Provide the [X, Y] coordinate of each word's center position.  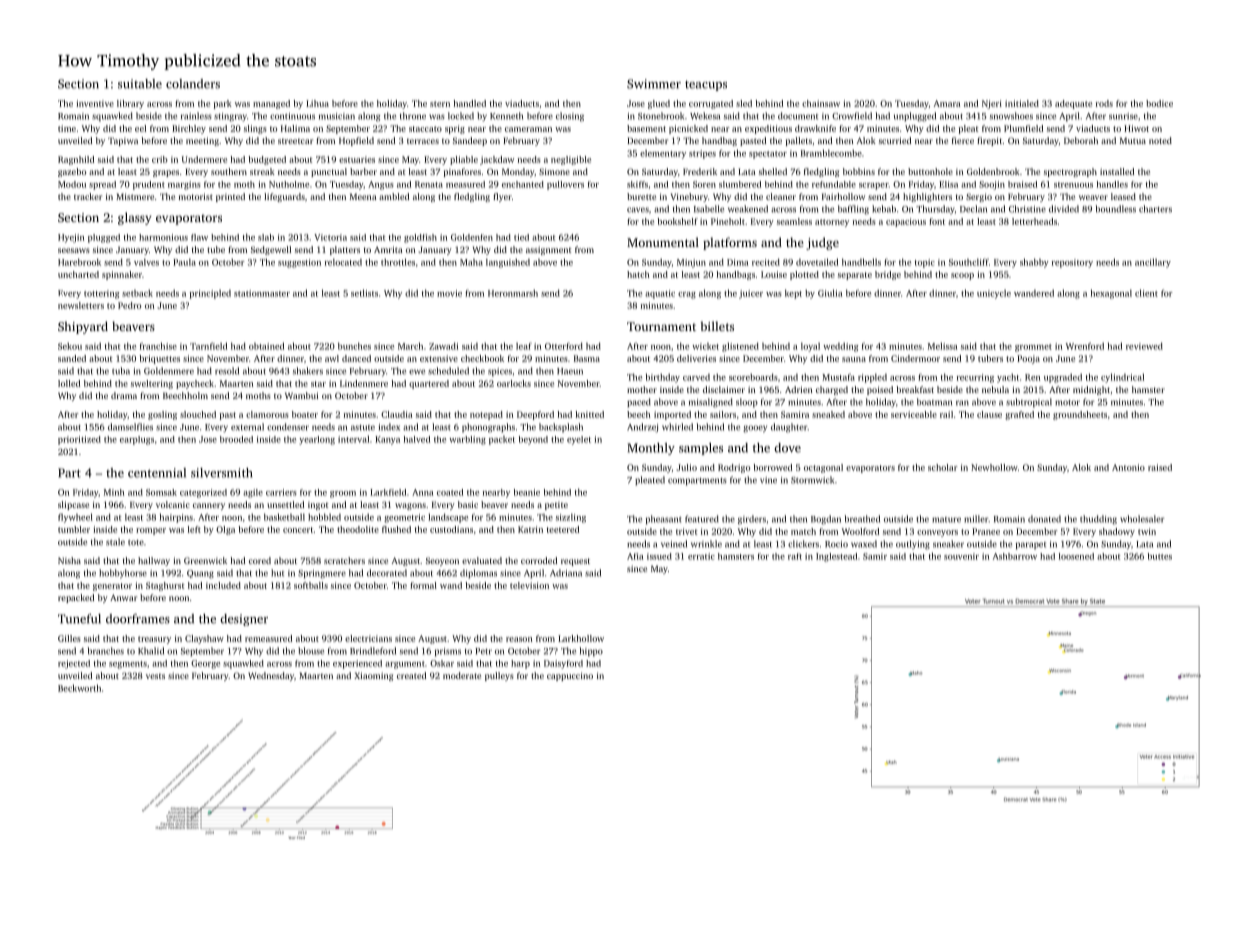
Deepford [535, 415]
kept [793, 294]
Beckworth [79, 688]
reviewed [1144, 346]
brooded [236, 439]
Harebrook [79, 262]
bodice [1159, 103]
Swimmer [654, 84]
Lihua [317, 103]
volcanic [173, 504]
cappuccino [570, 676]
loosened [1076, 556]
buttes [1160, 556]
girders [752, 520]
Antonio [1128, 467]
